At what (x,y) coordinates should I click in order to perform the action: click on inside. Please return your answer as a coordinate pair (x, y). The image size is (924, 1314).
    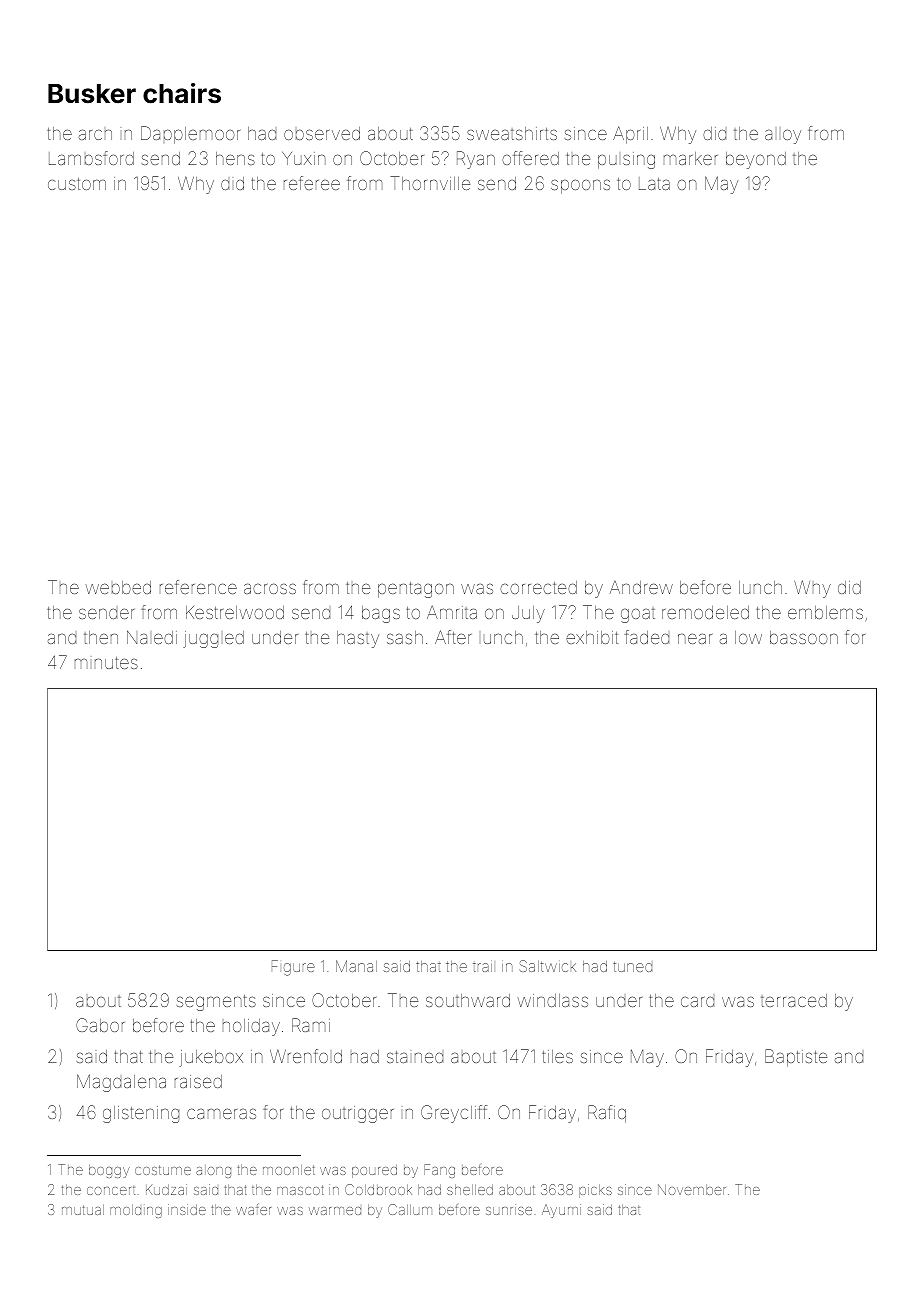
    Looking at the image, I should click on (187, 1209).
